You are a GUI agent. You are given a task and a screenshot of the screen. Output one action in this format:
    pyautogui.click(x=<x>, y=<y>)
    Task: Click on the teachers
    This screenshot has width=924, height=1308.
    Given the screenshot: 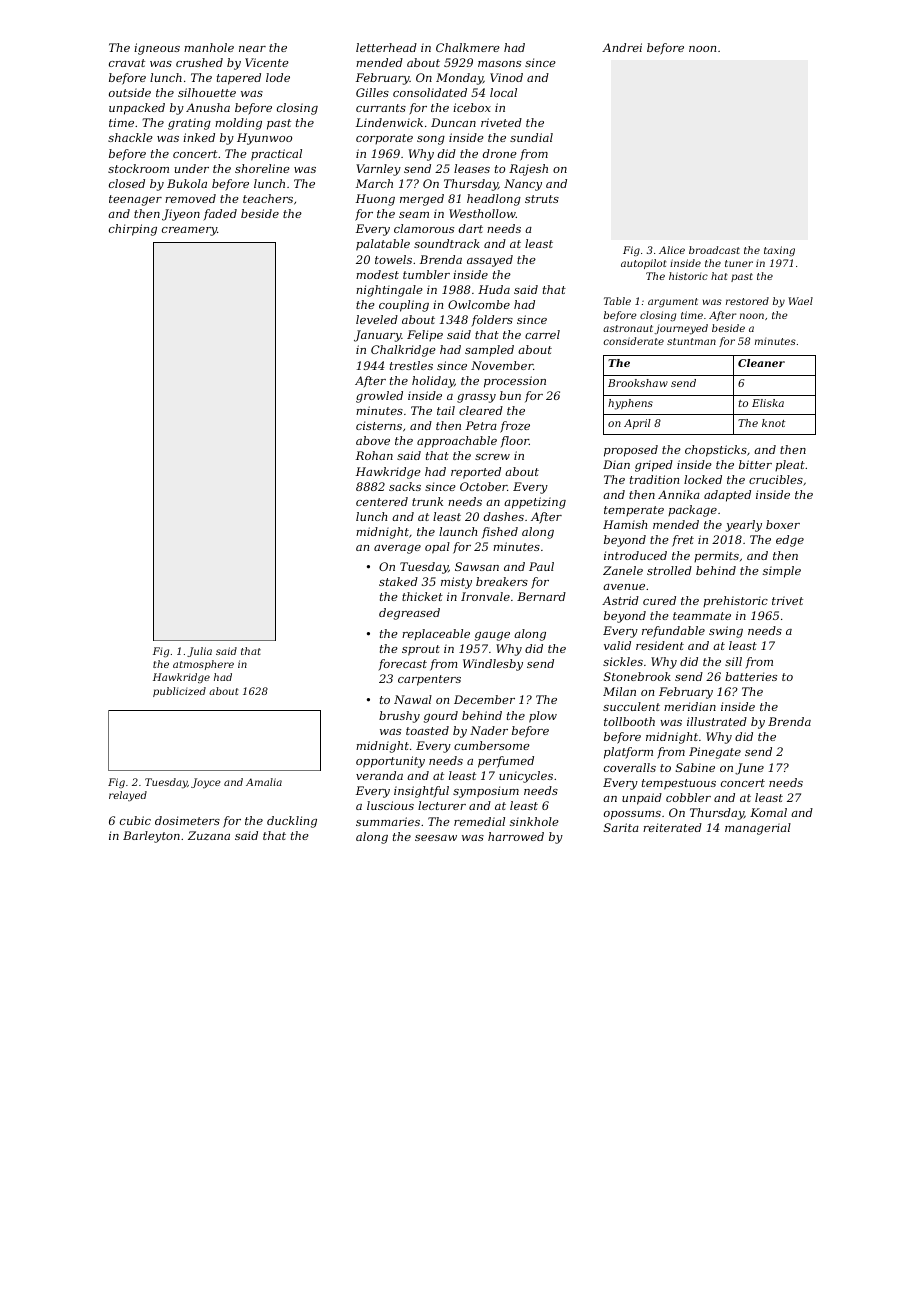 What is the action you would take?
    pyautogui.click(x=268, y=198)
